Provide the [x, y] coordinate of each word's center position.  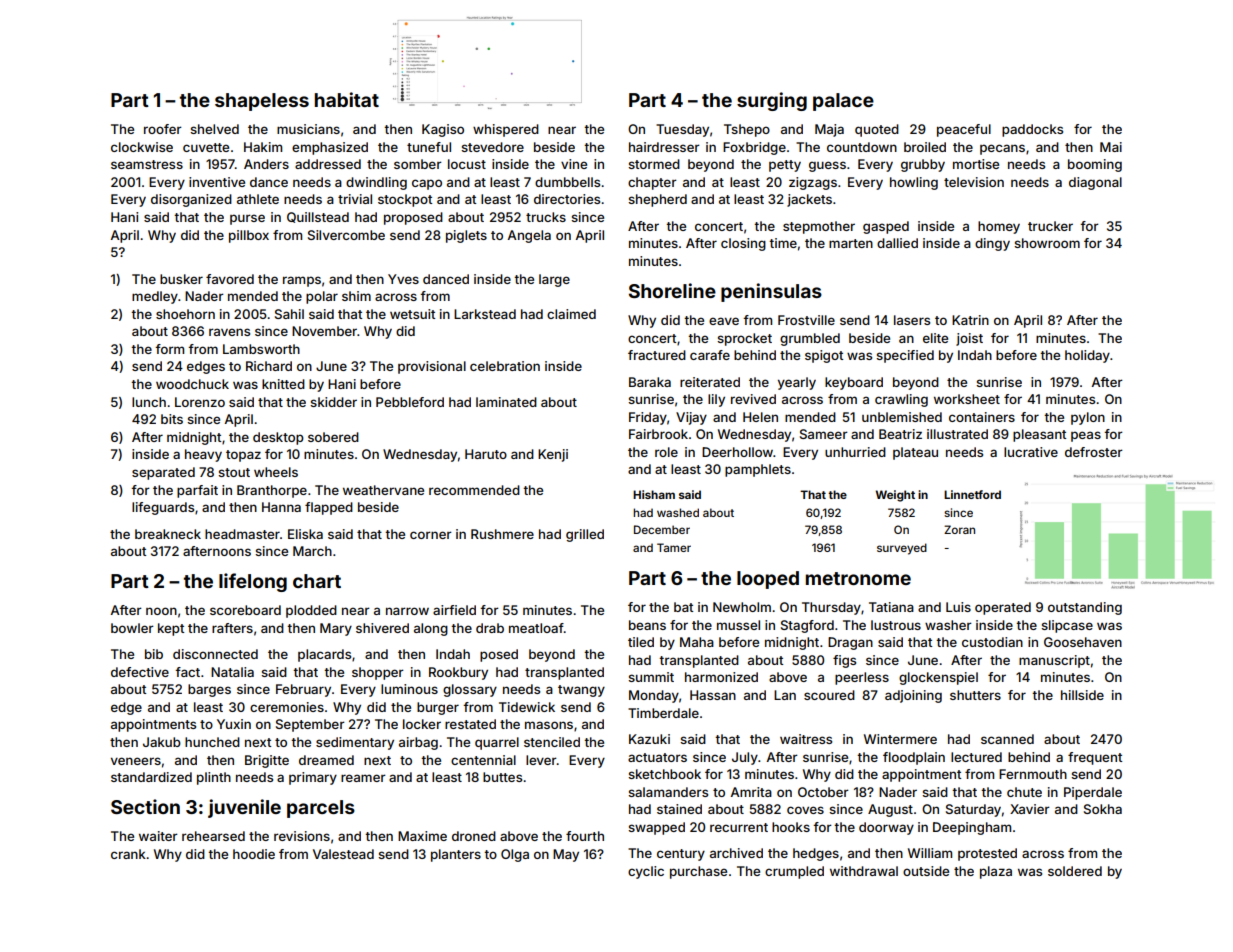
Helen [760, 417]
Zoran [959, 529]
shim [356, 296]
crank [128, 854]
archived [736, 853]
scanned [1007, 739]
